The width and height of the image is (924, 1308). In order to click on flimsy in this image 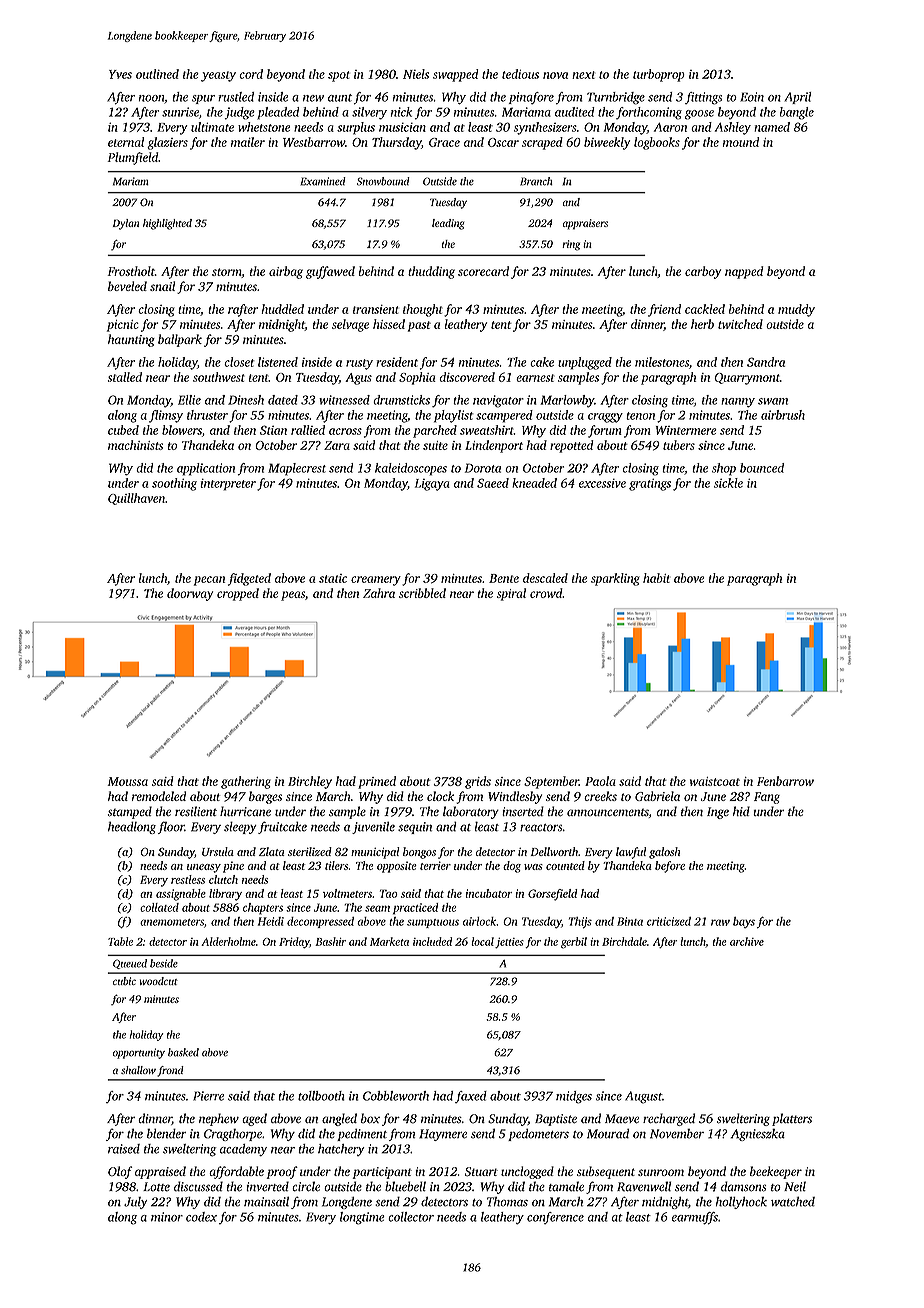, I will do `click(166, 416)`.
